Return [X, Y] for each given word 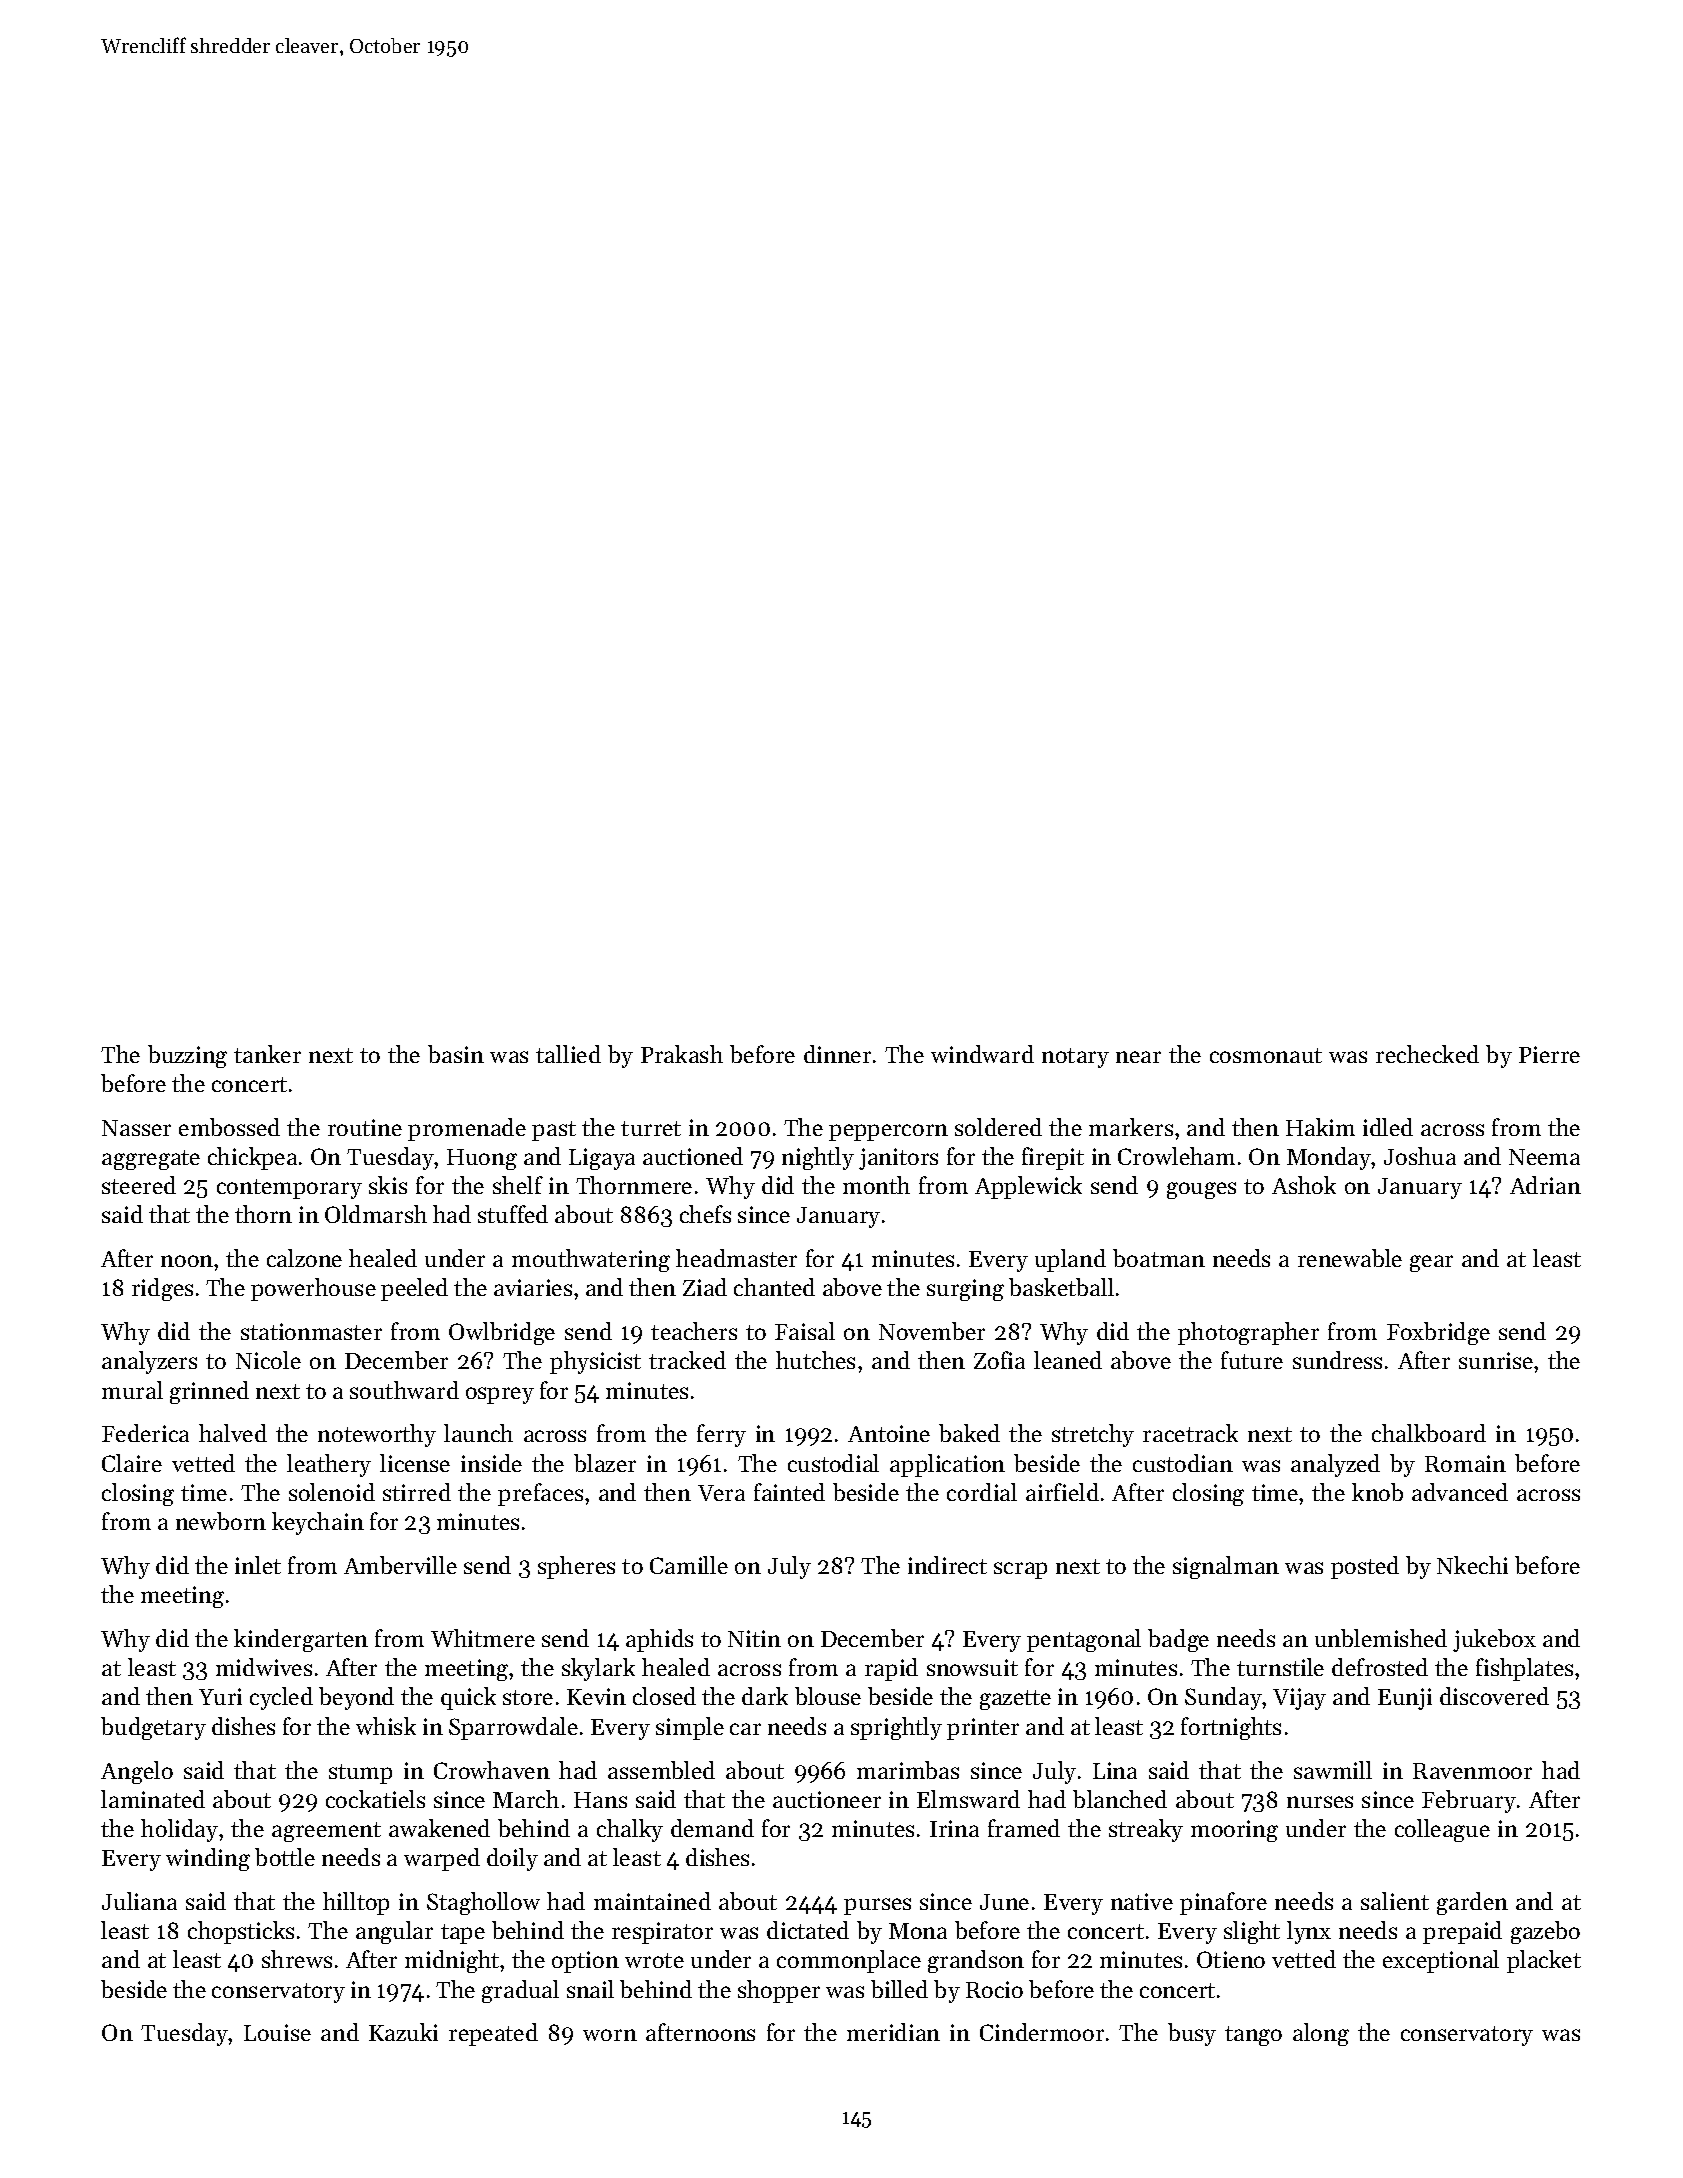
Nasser [136, 1128]
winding [208, 1859]
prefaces [540, 1494]
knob [1377, 1492]
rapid [891, 1669]
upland [1070, 1260]
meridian [893, 2032]
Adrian [1545, 1185]
